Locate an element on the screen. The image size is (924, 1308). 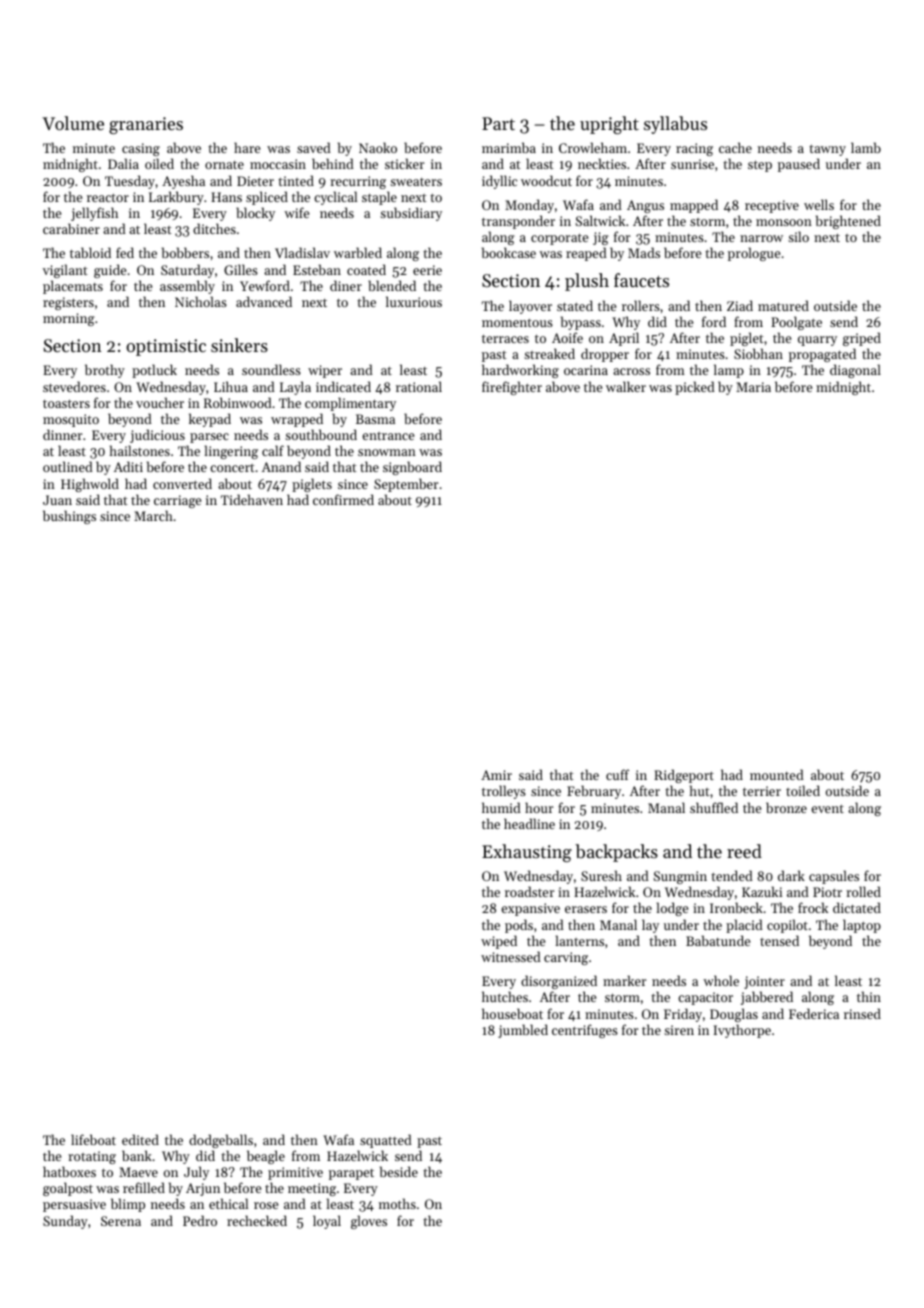
indicated is located at coordinates (343, 386).
